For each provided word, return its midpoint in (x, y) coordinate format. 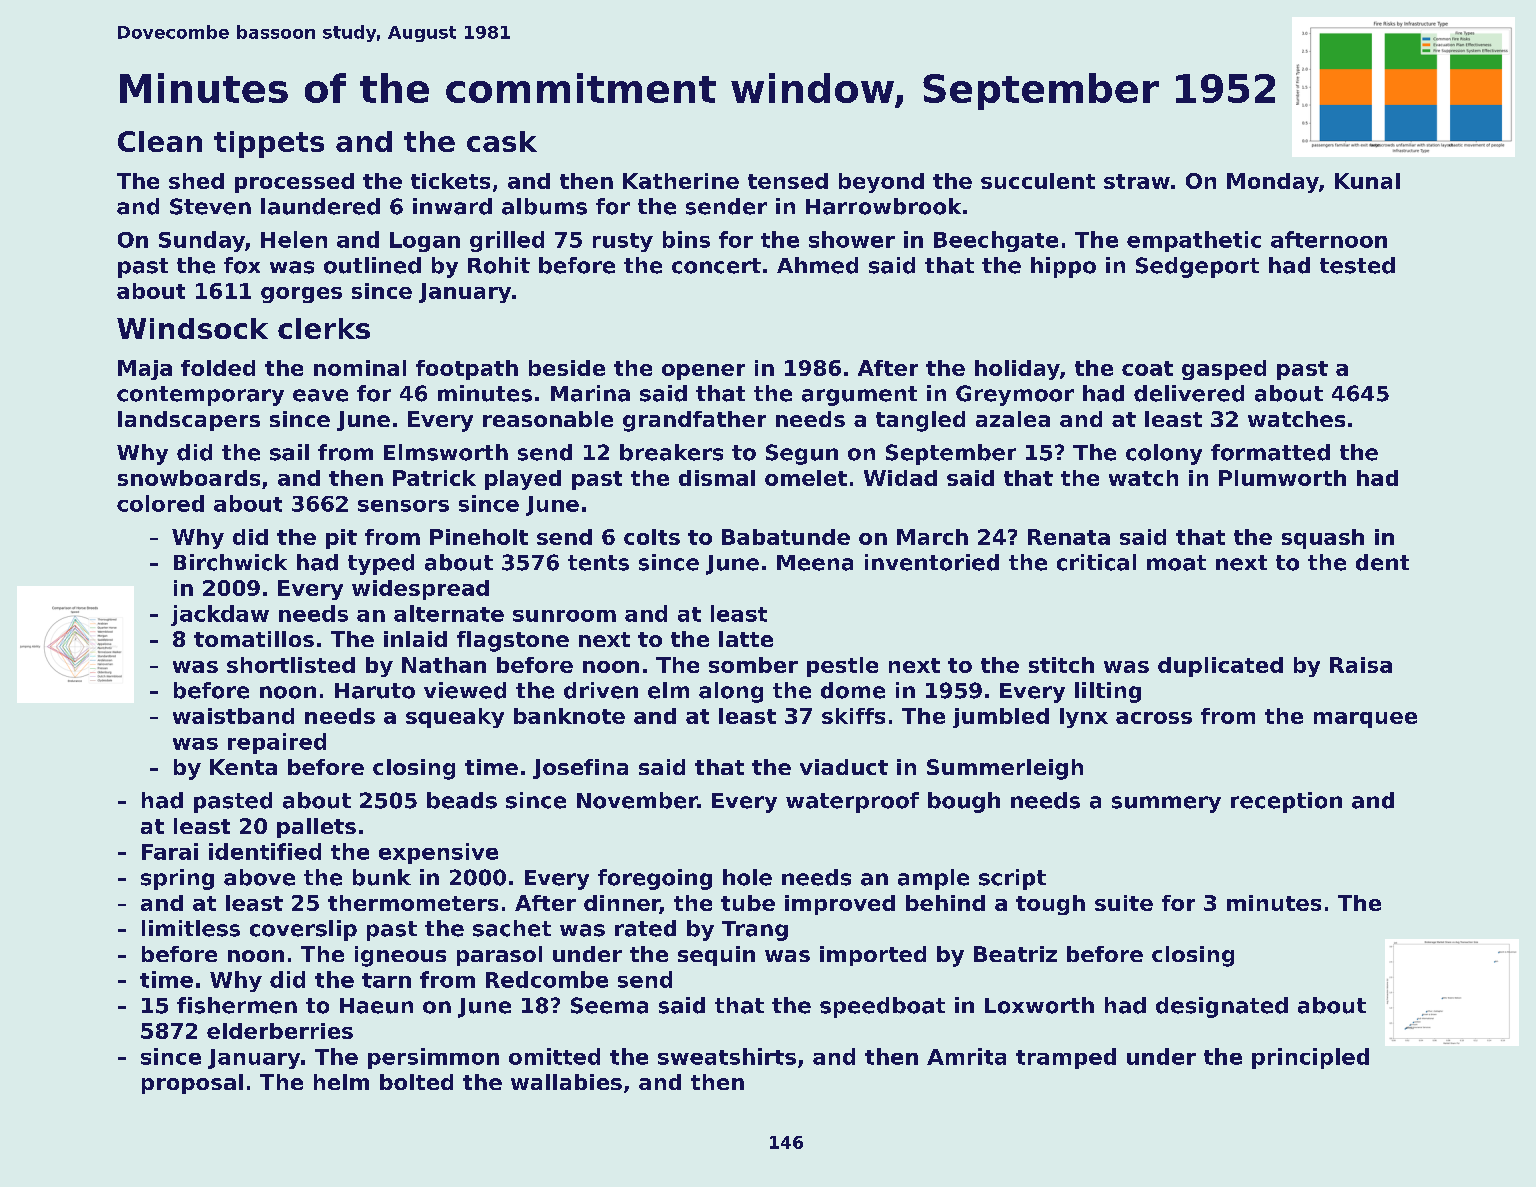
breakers (671, 452)
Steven (210, 206)
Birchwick (230, 562)
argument (859, 396)
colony (1164, 454)
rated (645, 928)
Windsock (192, 328)
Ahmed (817, 265)
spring (177, 879)
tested (1357, 265)
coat (1147, 368)
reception (1286, 802)
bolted (416, 1082)
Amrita (966, 1056)
